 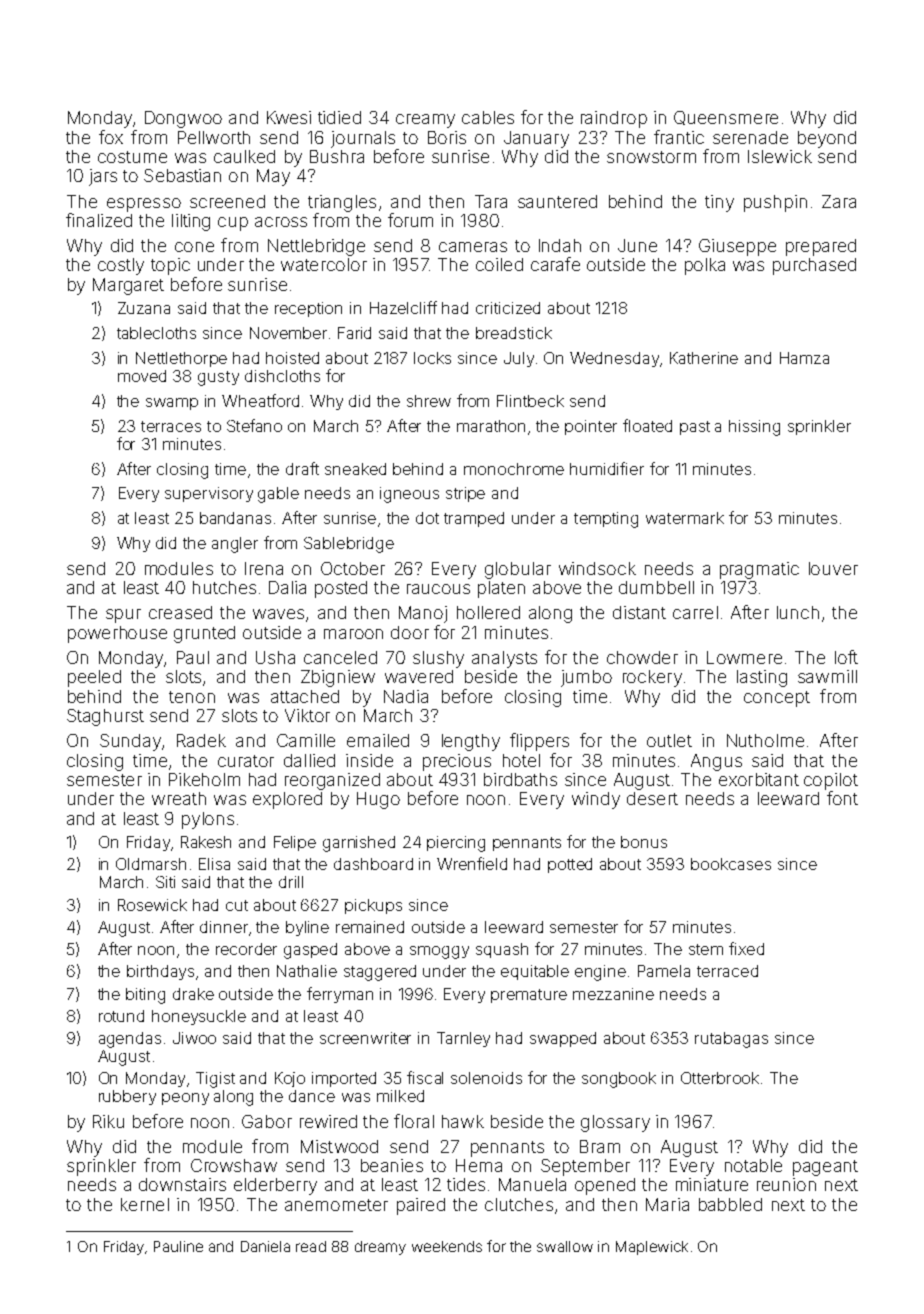 I want to click on louver, so click(x=833, y=568).
